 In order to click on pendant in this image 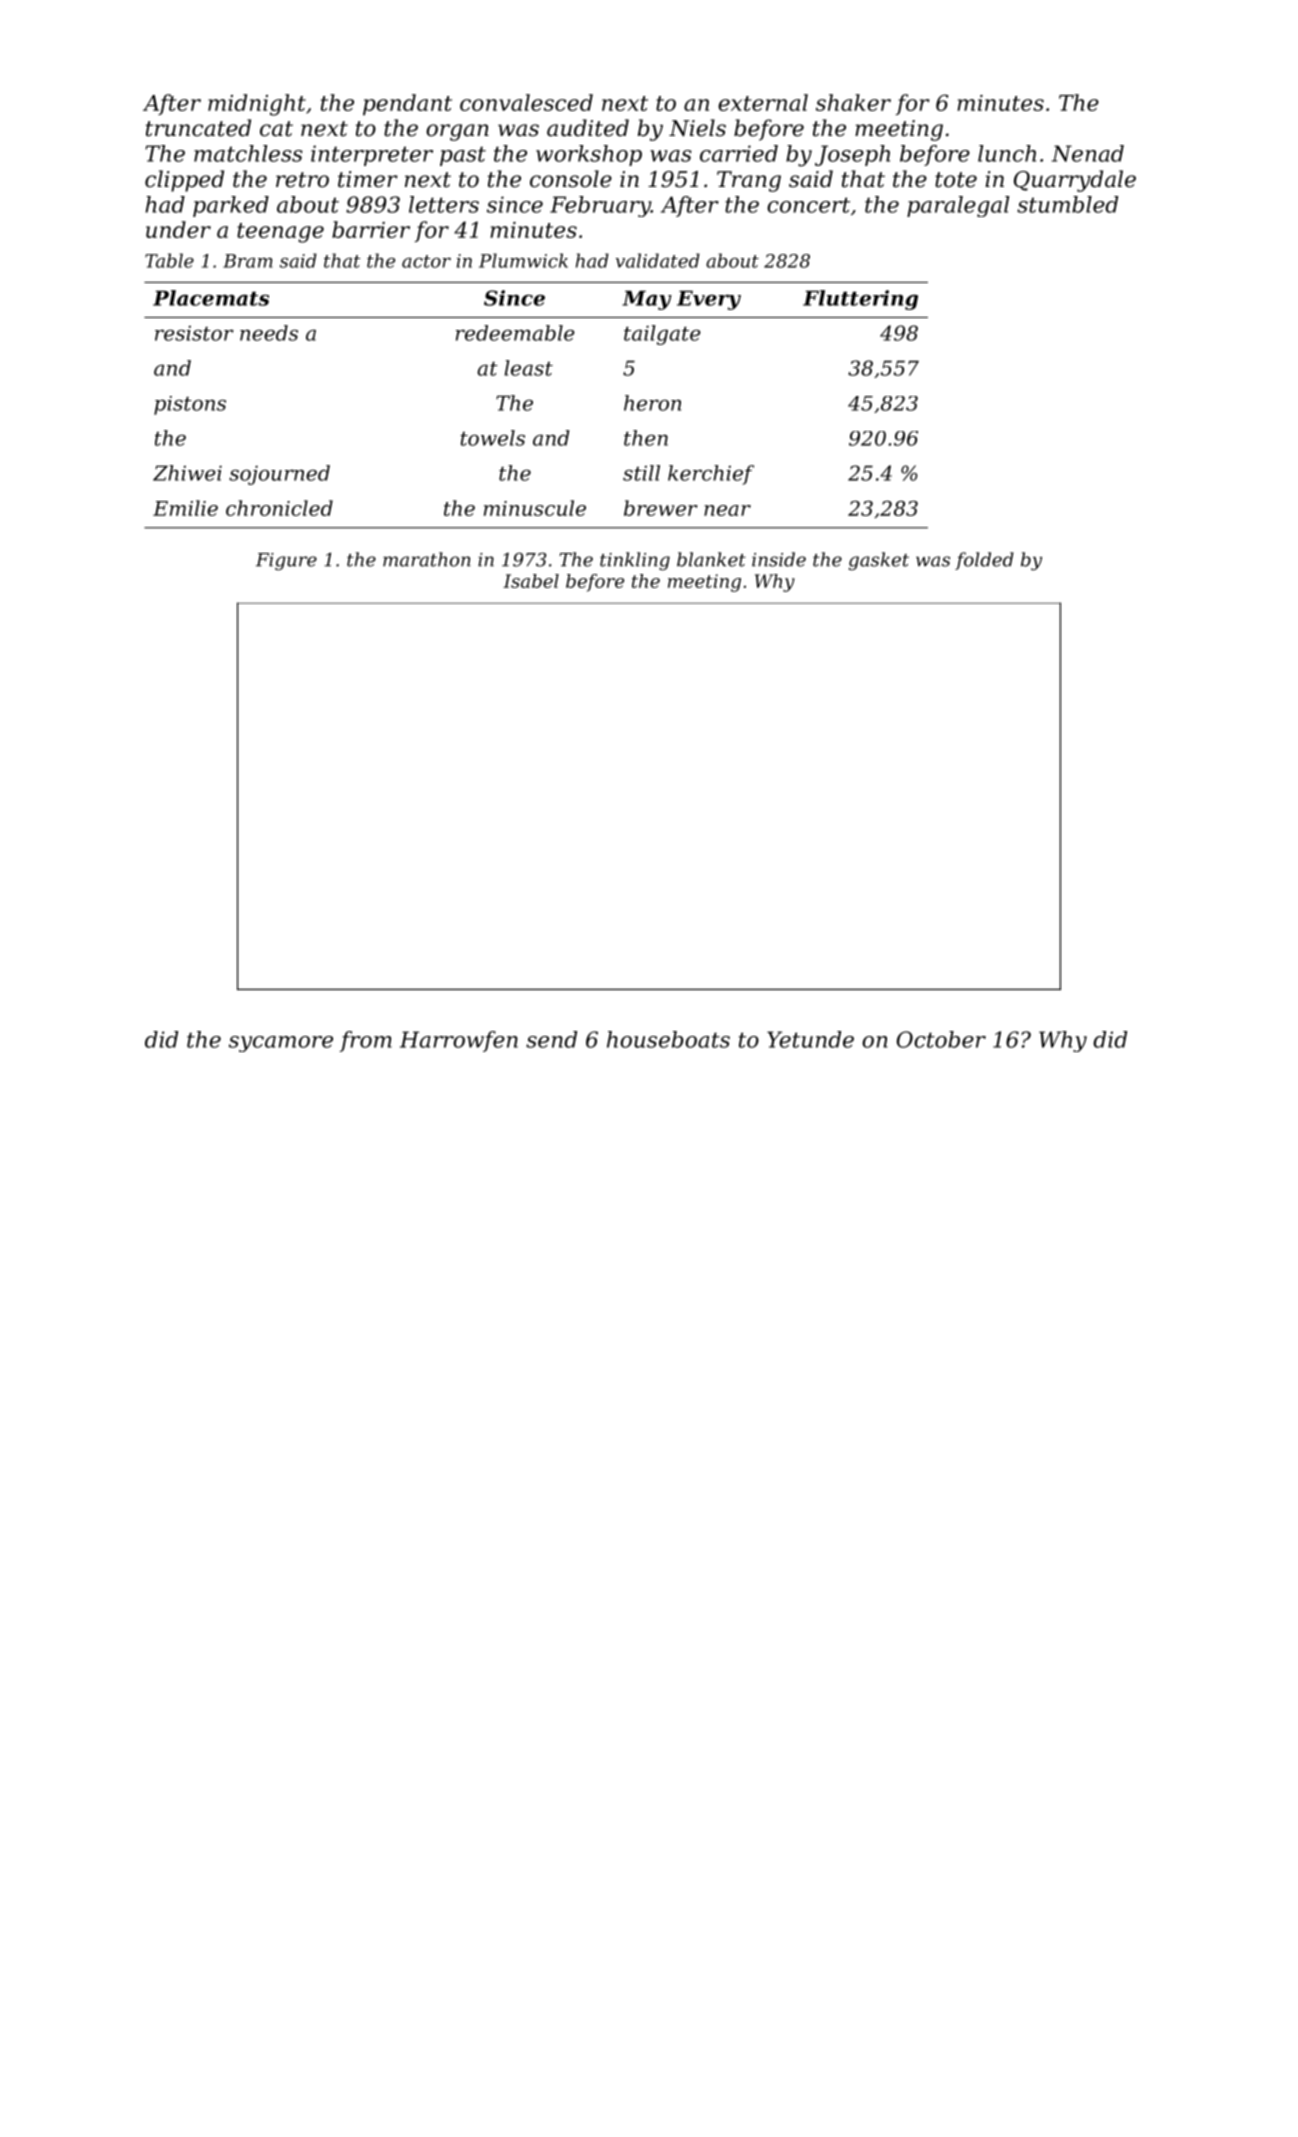, I will do `click(407, 105)`.
